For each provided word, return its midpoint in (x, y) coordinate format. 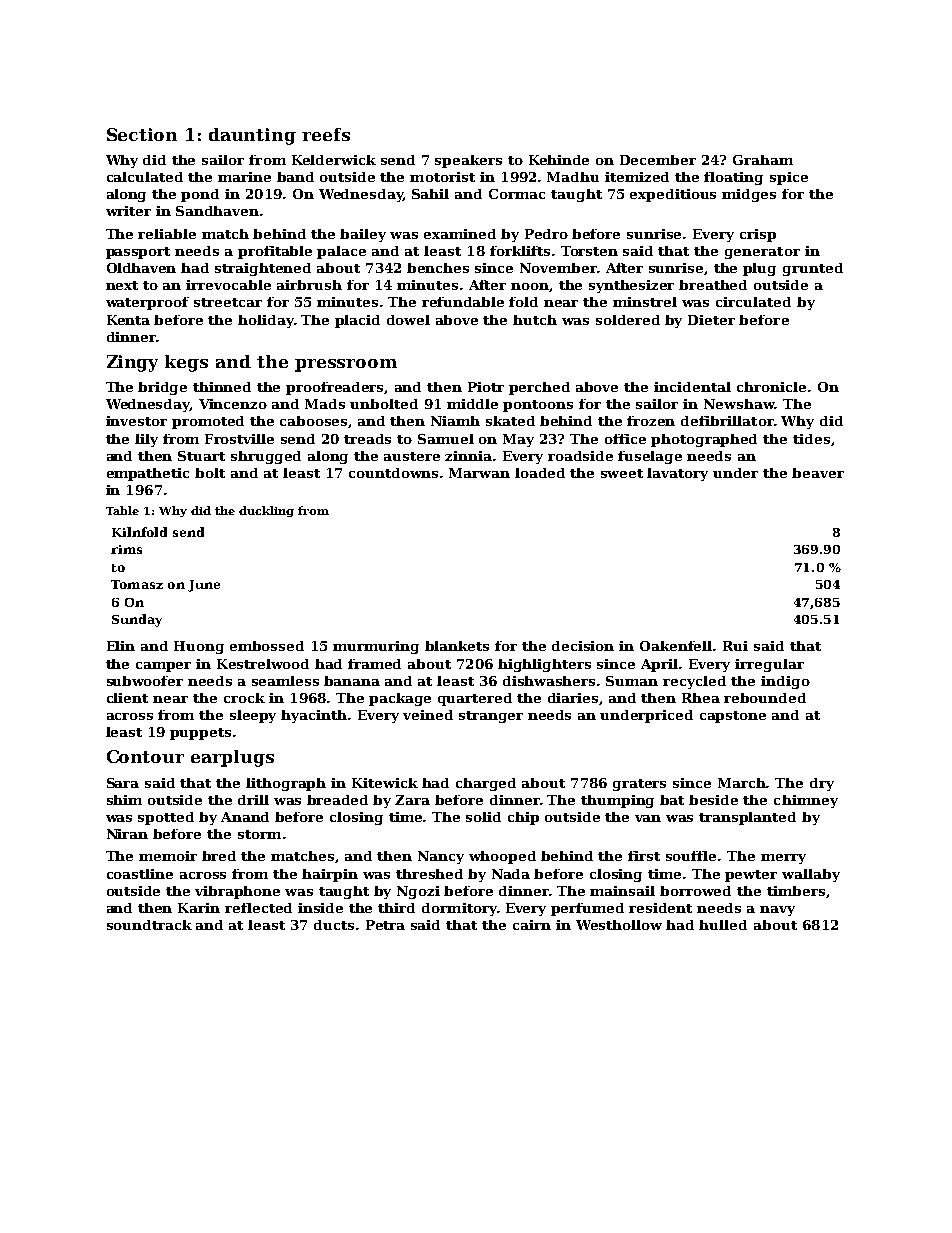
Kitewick (385, 783)
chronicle (771, 387)
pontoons (538, 406)
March (742, 783)
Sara (123, 783)
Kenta (128, 320)
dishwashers (549, 681)
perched (539, 388)
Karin (199, 908)
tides (811, 439)
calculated (145, 177)
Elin (121, 646)
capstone (733, 717)
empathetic (148, 474)
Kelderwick (334, 160)
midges (749, 195)
